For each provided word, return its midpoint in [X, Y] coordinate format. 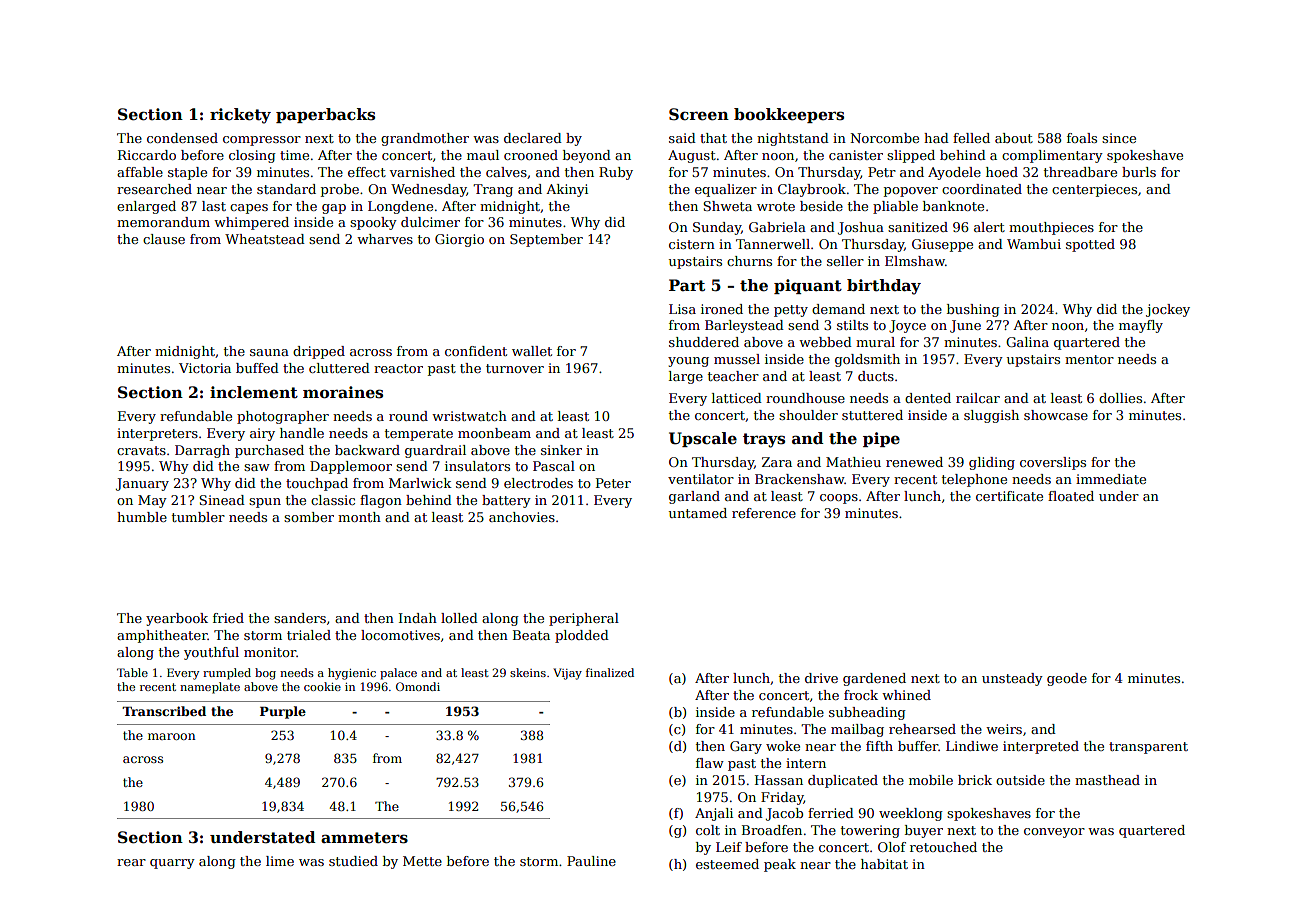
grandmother [425, 139]
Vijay [567, 674]
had [936, 138]
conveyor [1054, 833]
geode [1067, 679]
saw [257, 467]
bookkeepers [789, 115]
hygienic [352, 674]
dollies [1120, 398]
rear [131, 862]
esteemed [727, 864]
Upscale [703, 439]
